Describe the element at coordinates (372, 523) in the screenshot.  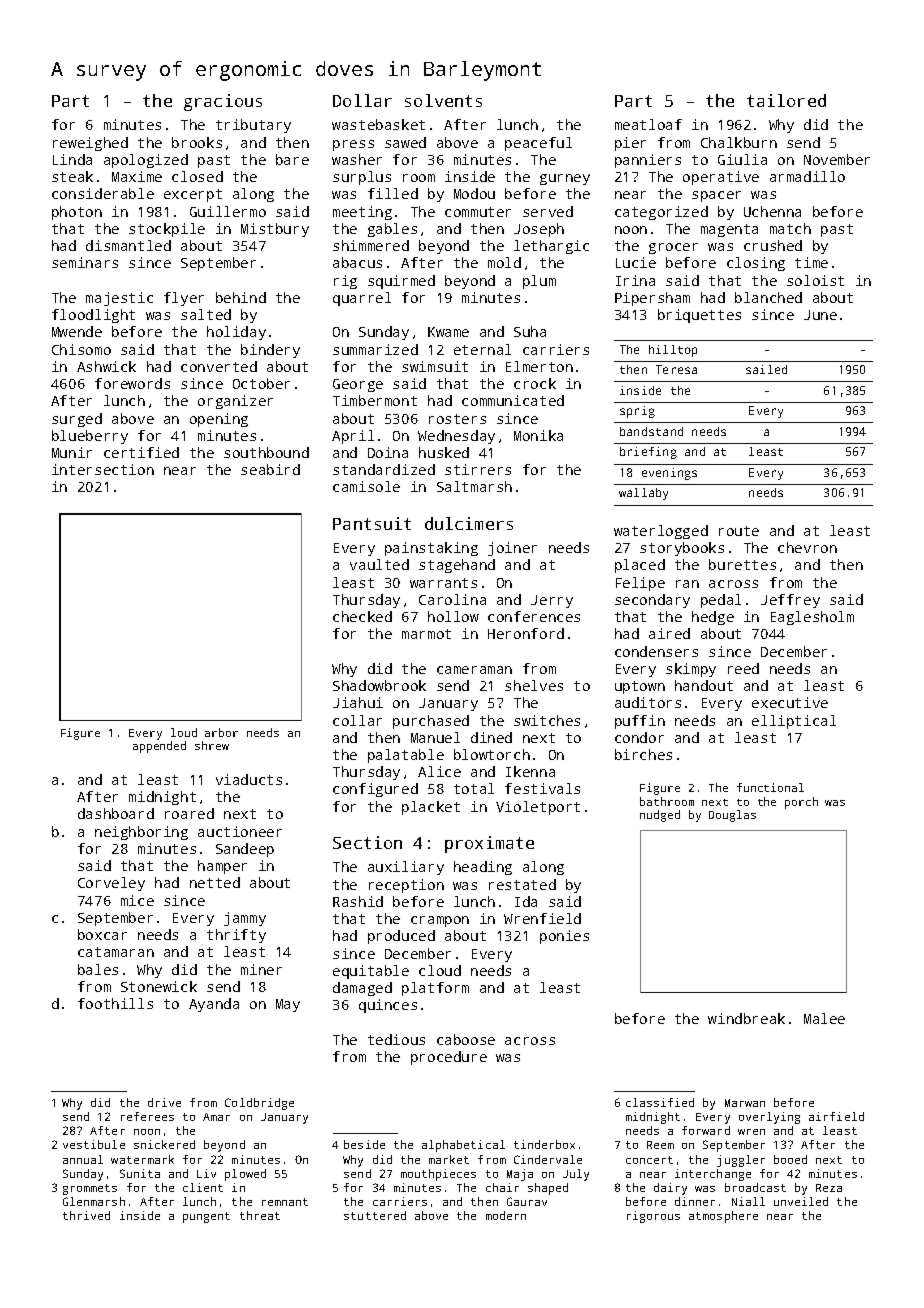
I see `Pantsuit` at that location.
